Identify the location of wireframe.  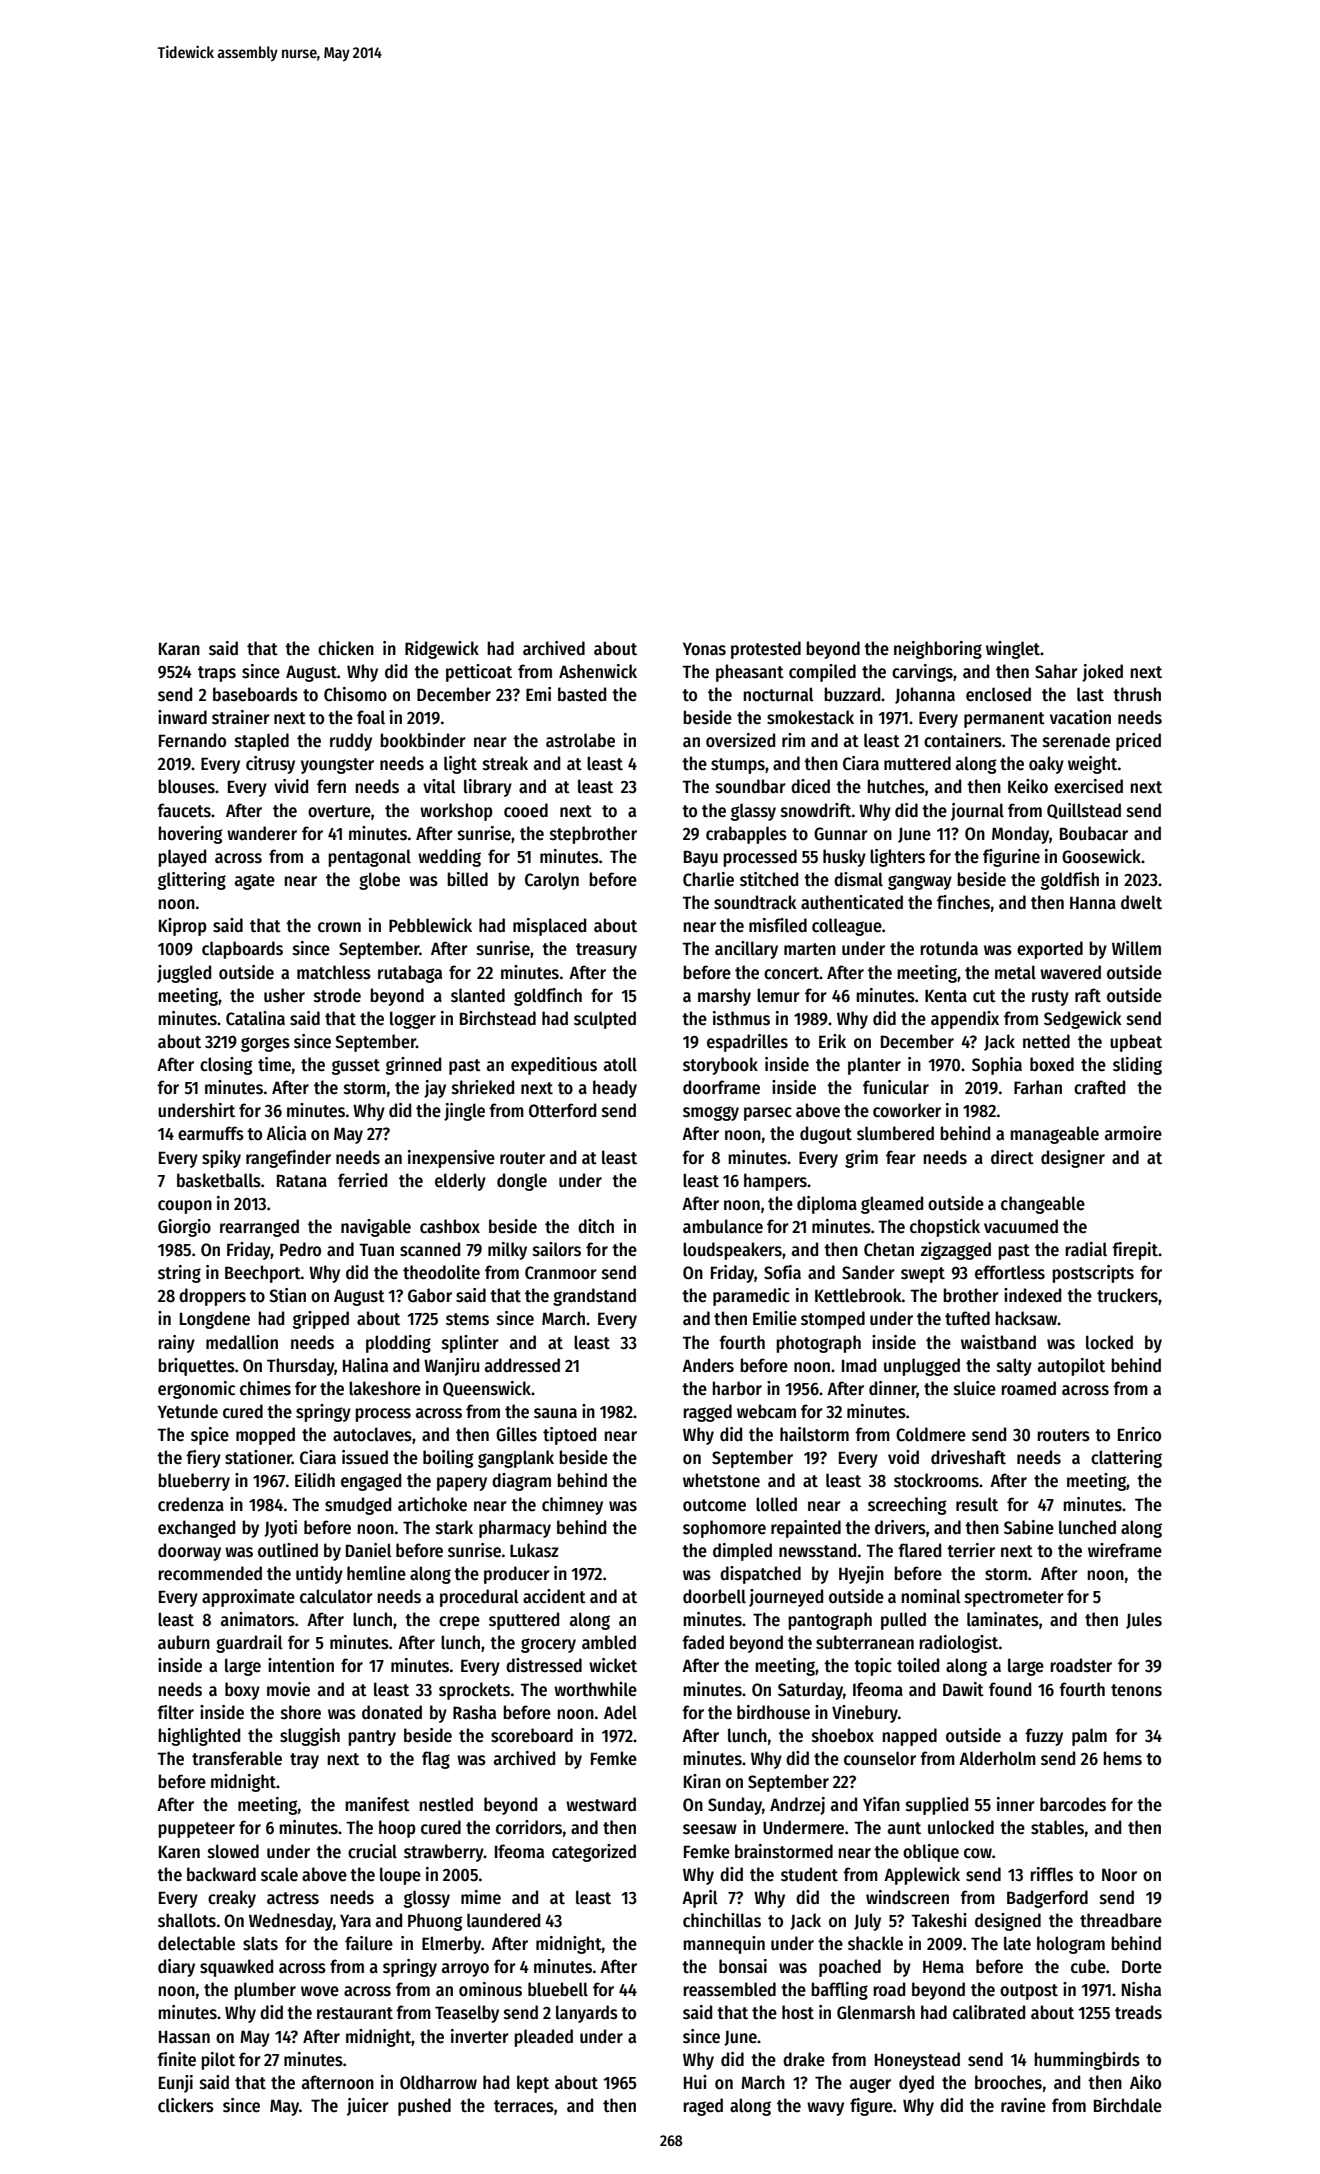
(1125, 1550).
